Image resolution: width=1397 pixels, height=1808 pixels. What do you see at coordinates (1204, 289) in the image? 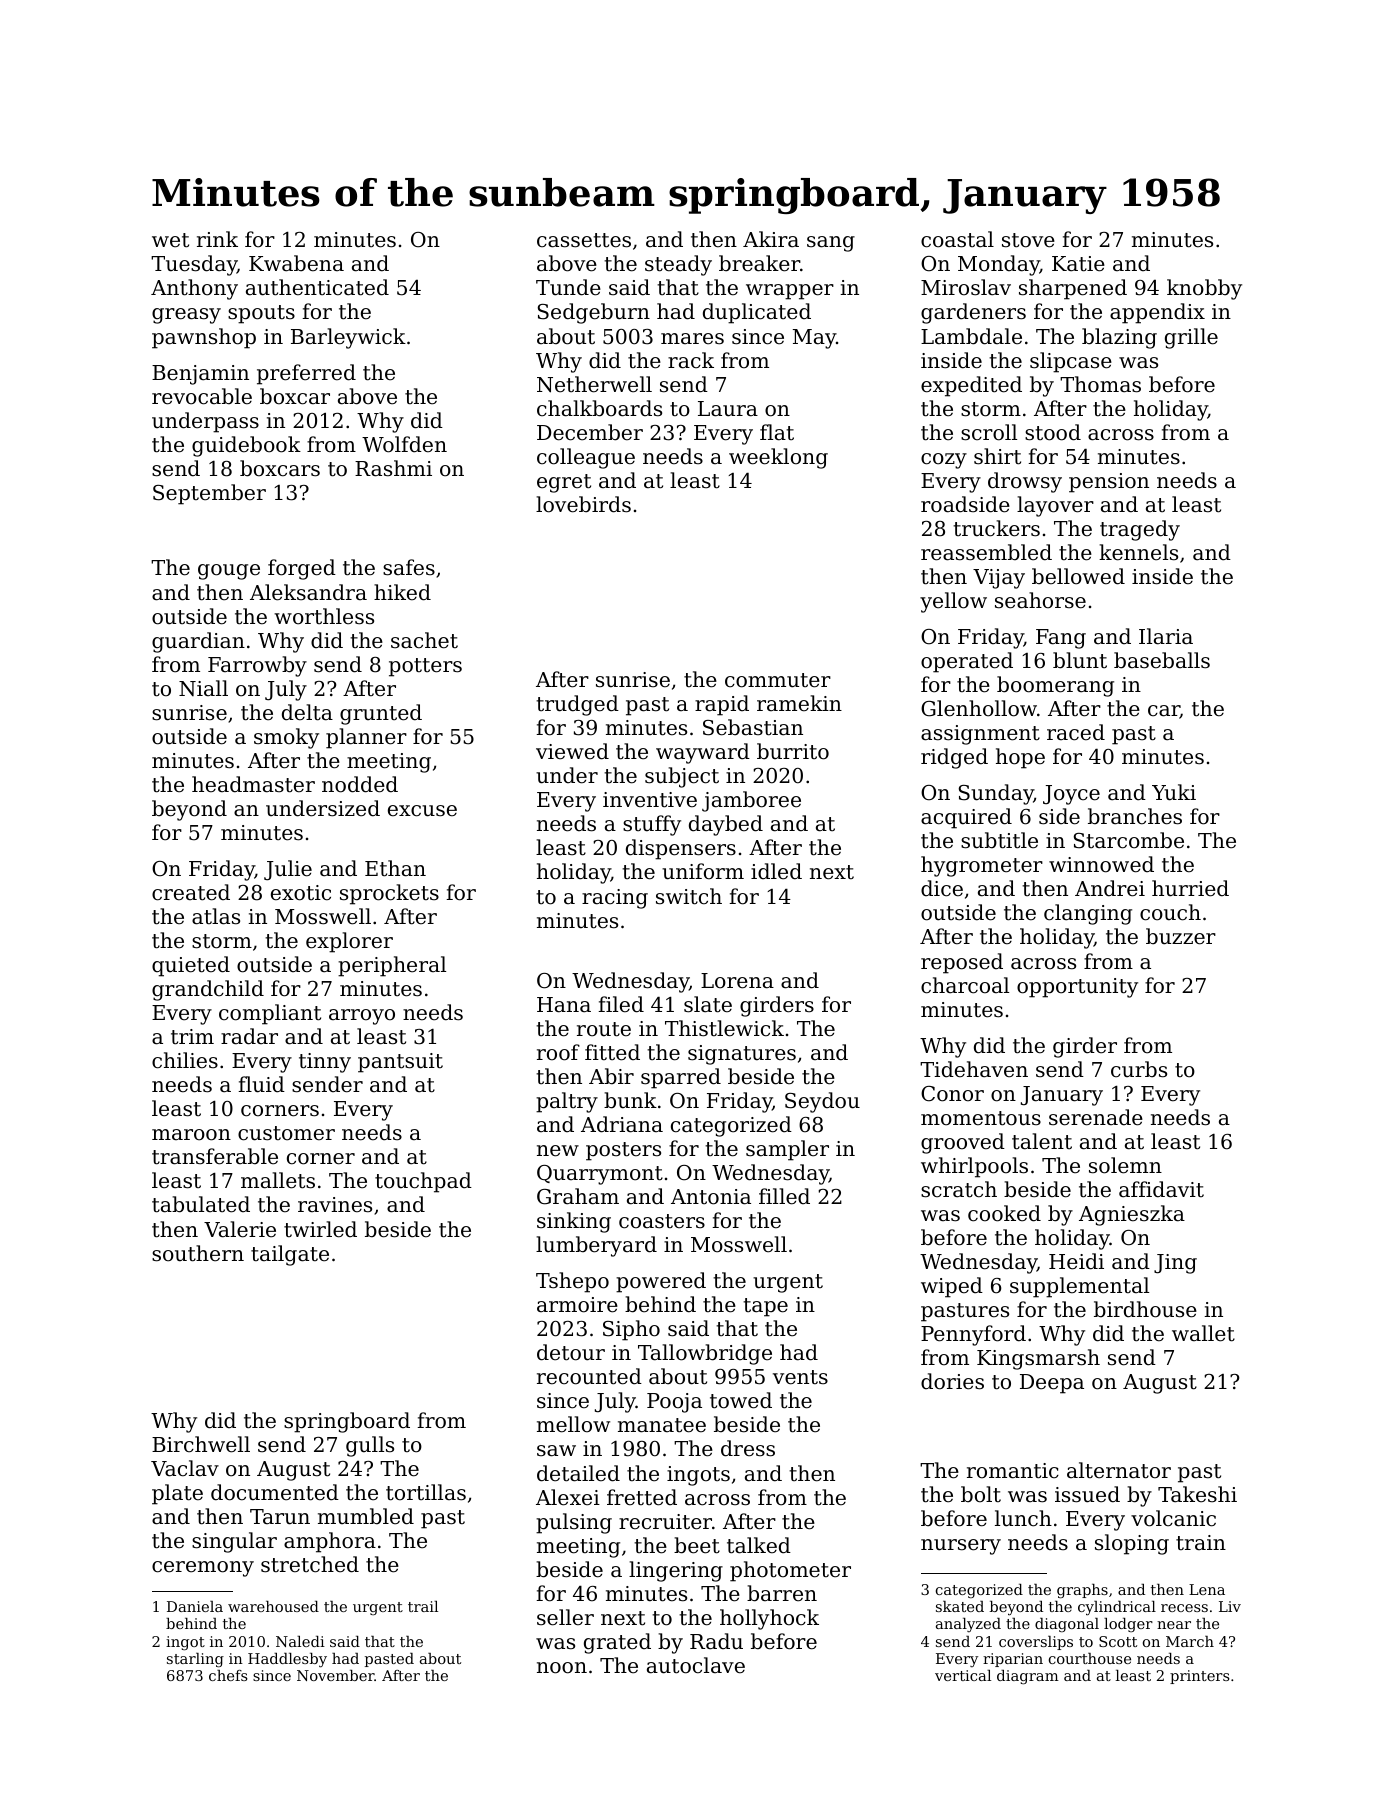
I see `knobby` at bounding box center [1204, 289].
